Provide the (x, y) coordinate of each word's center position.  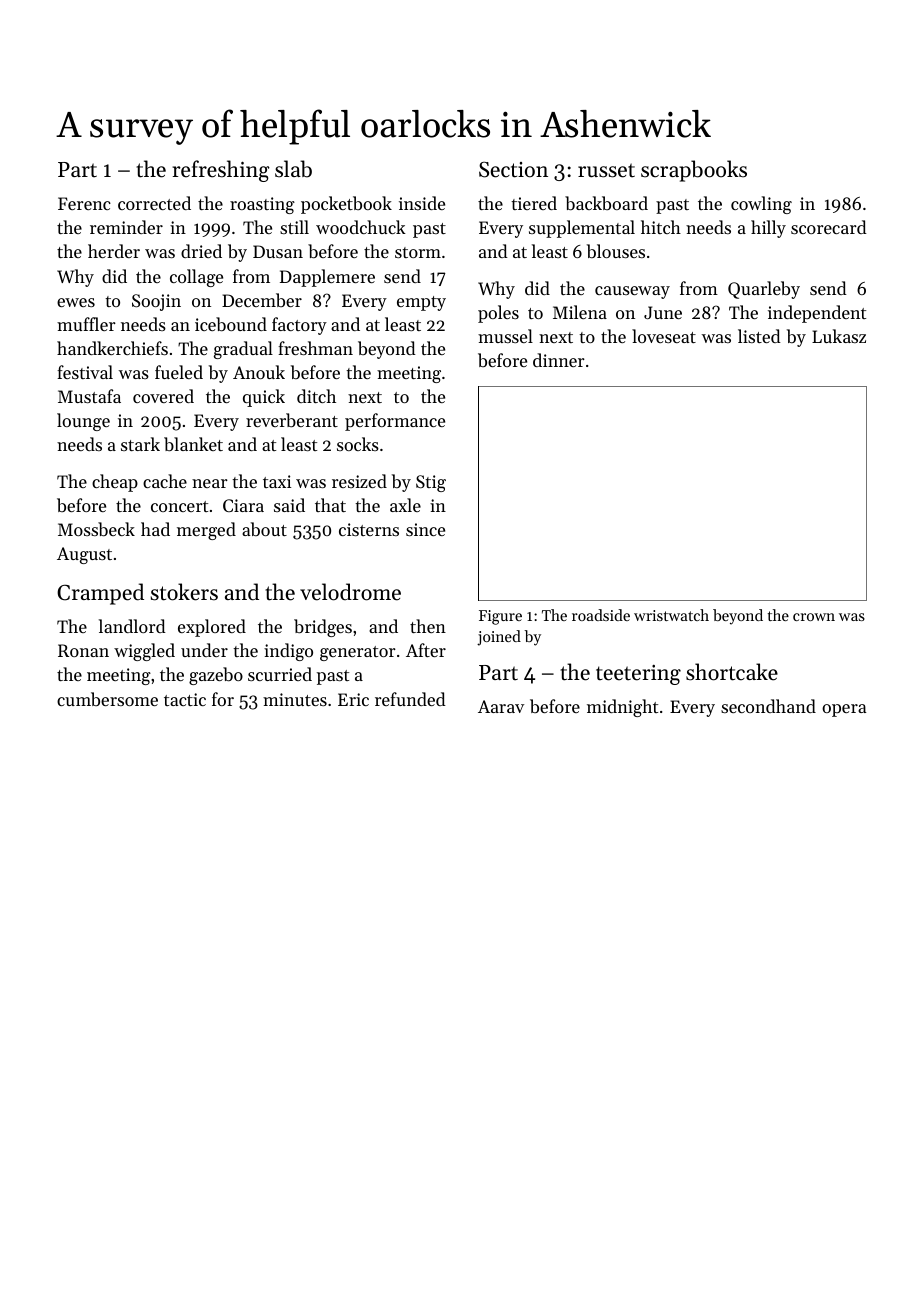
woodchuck (361, 227)
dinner (559, 360)
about (264, 529)
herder (114, 251)
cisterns (369, 529)
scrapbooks (694, 171)
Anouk (259, 372)
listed (759, 336)
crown (814, 617)
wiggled (144, 652)
